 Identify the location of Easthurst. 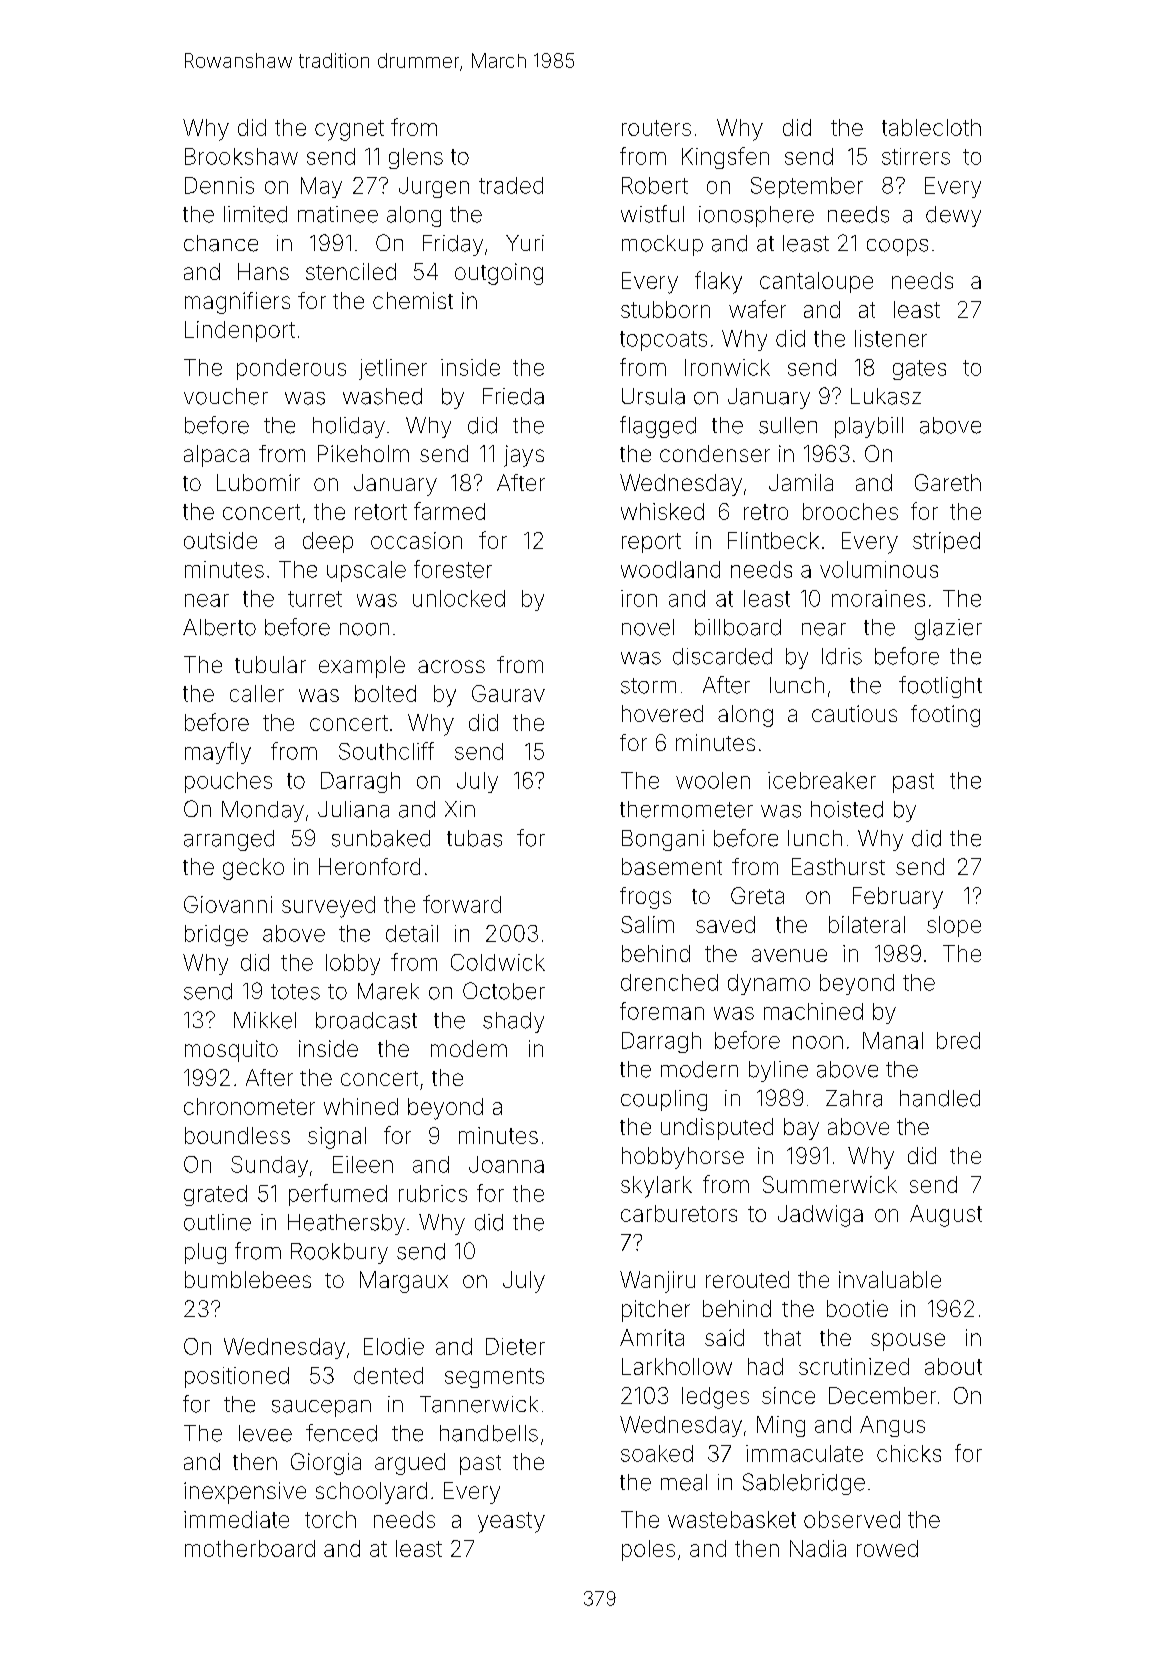
(838, 866).
